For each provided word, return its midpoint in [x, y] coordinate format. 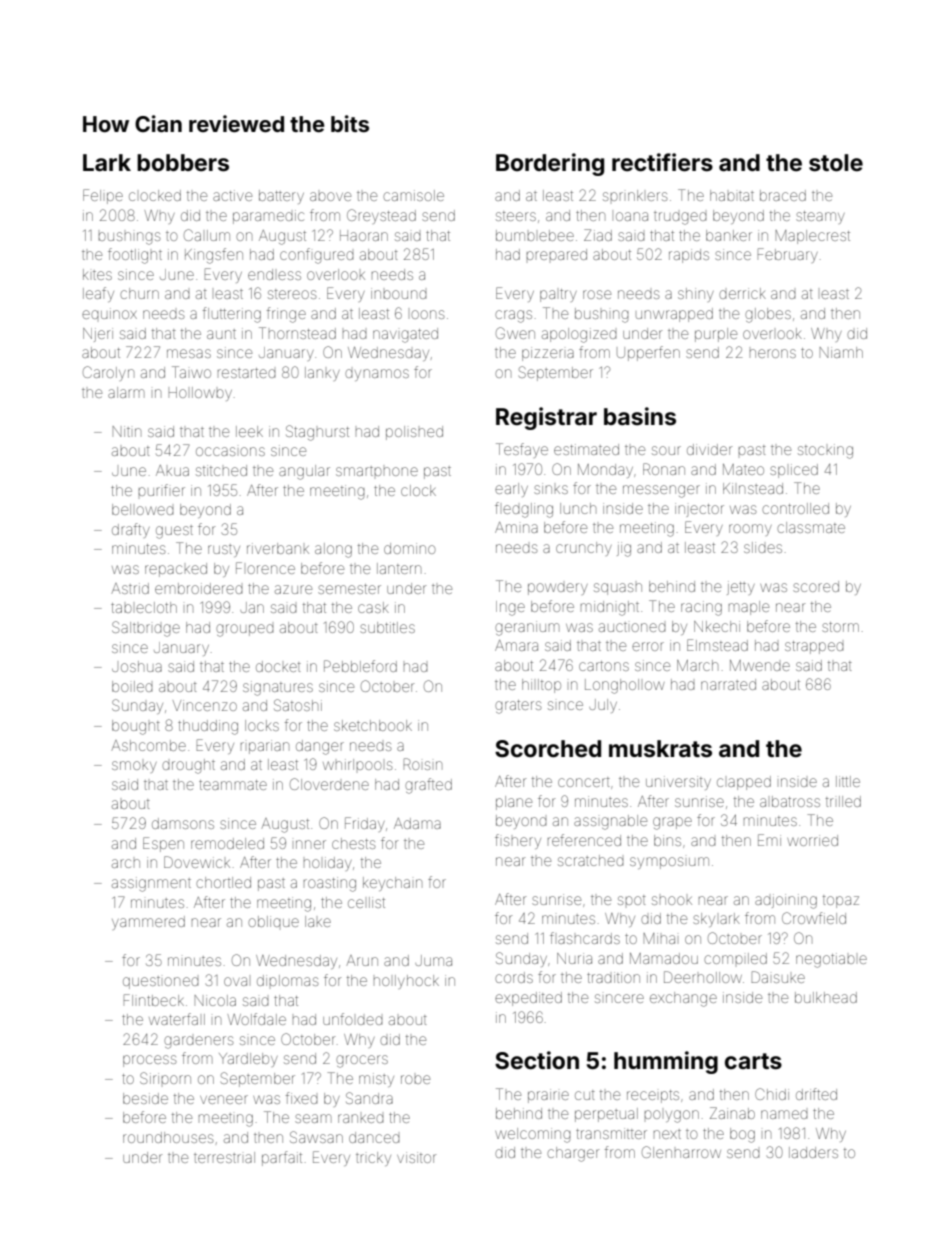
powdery [558, 589]
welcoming [533, 1135]
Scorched [548, 749]
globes [768, 315]
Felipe [103, 196]
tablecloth [144, 607]
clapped [744, 783]
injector [699, 510]
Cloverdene [329, 784]
